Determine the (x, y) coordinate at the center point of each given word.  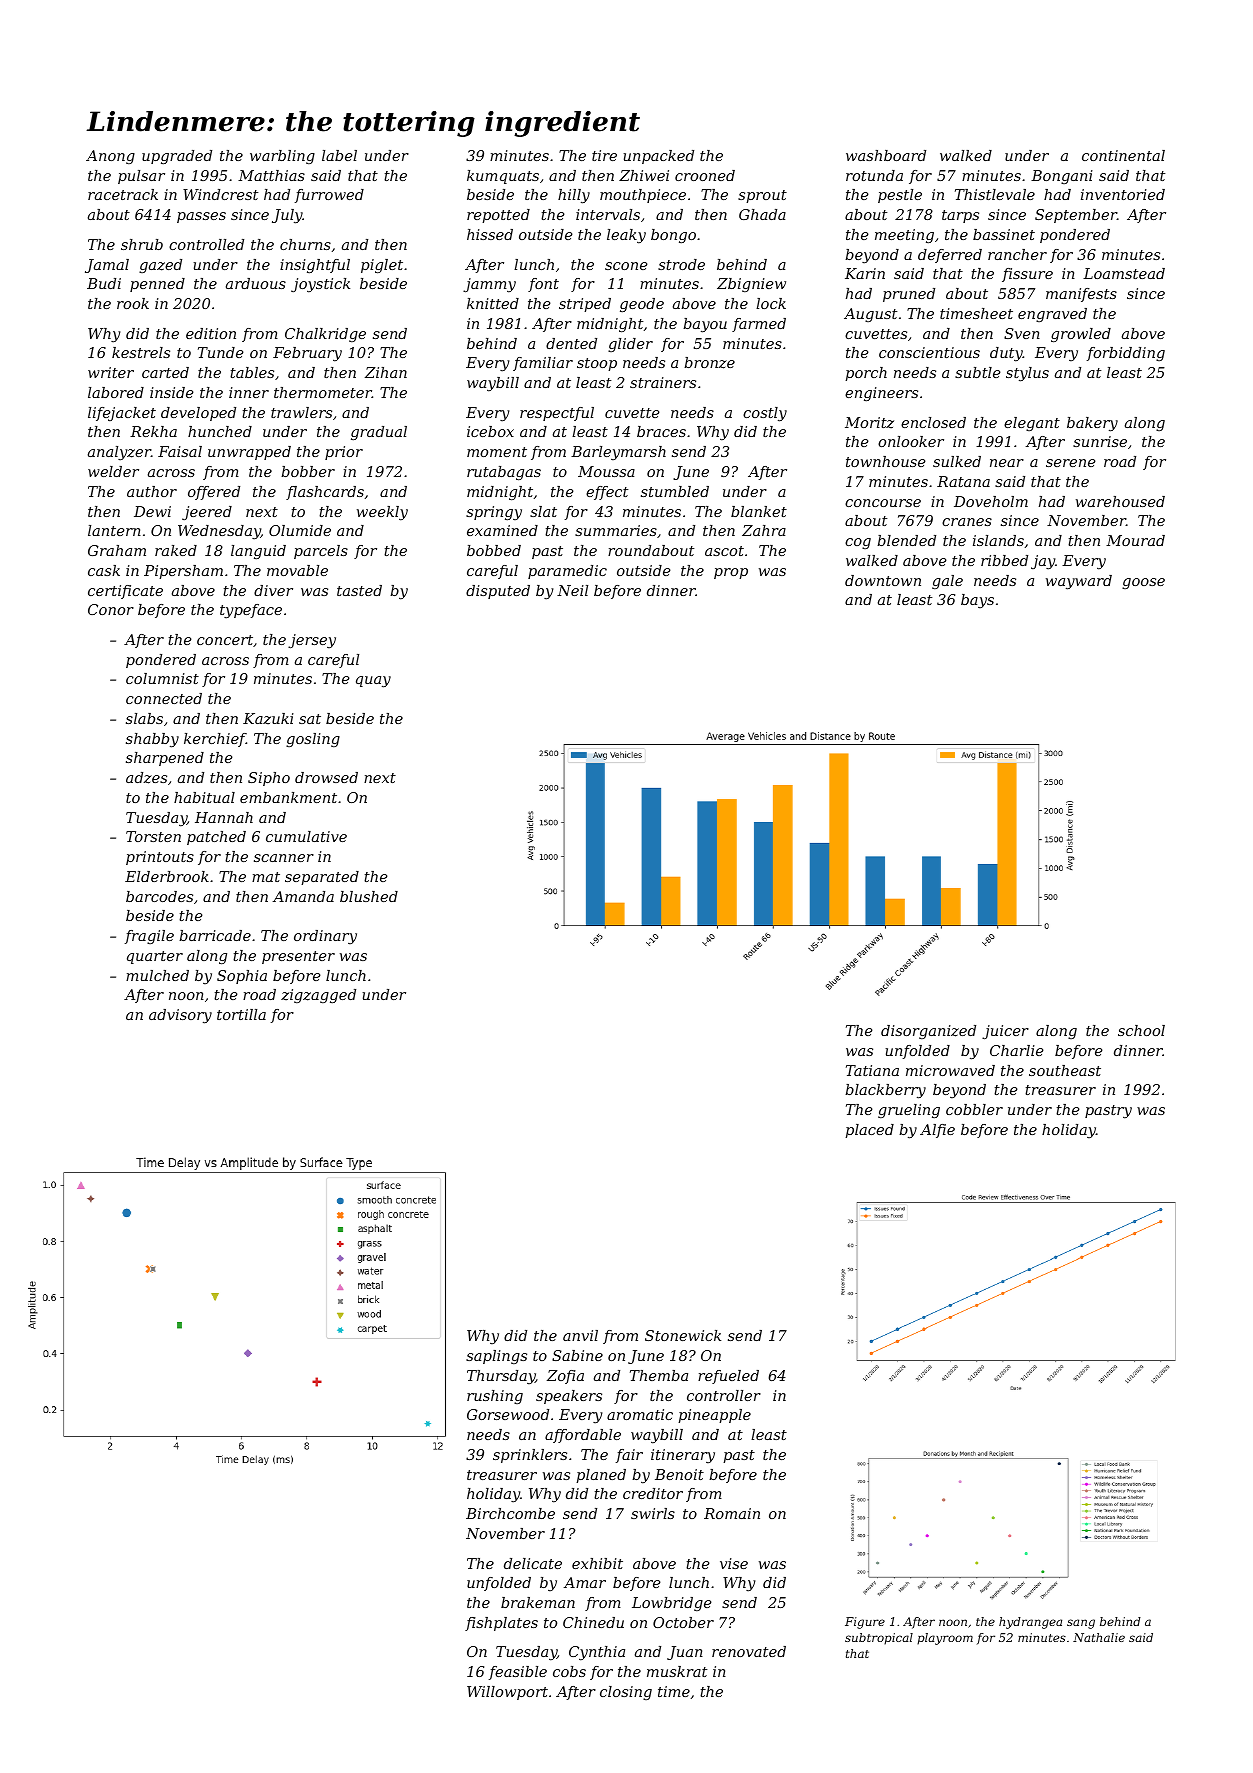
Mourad (1135, 540)
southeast (1065, 1070)
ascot (724, 551)
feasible (518, 1673)
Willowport (507, 1693)
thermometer (323, 392)
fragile (149, 937)
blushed (369, 896)
